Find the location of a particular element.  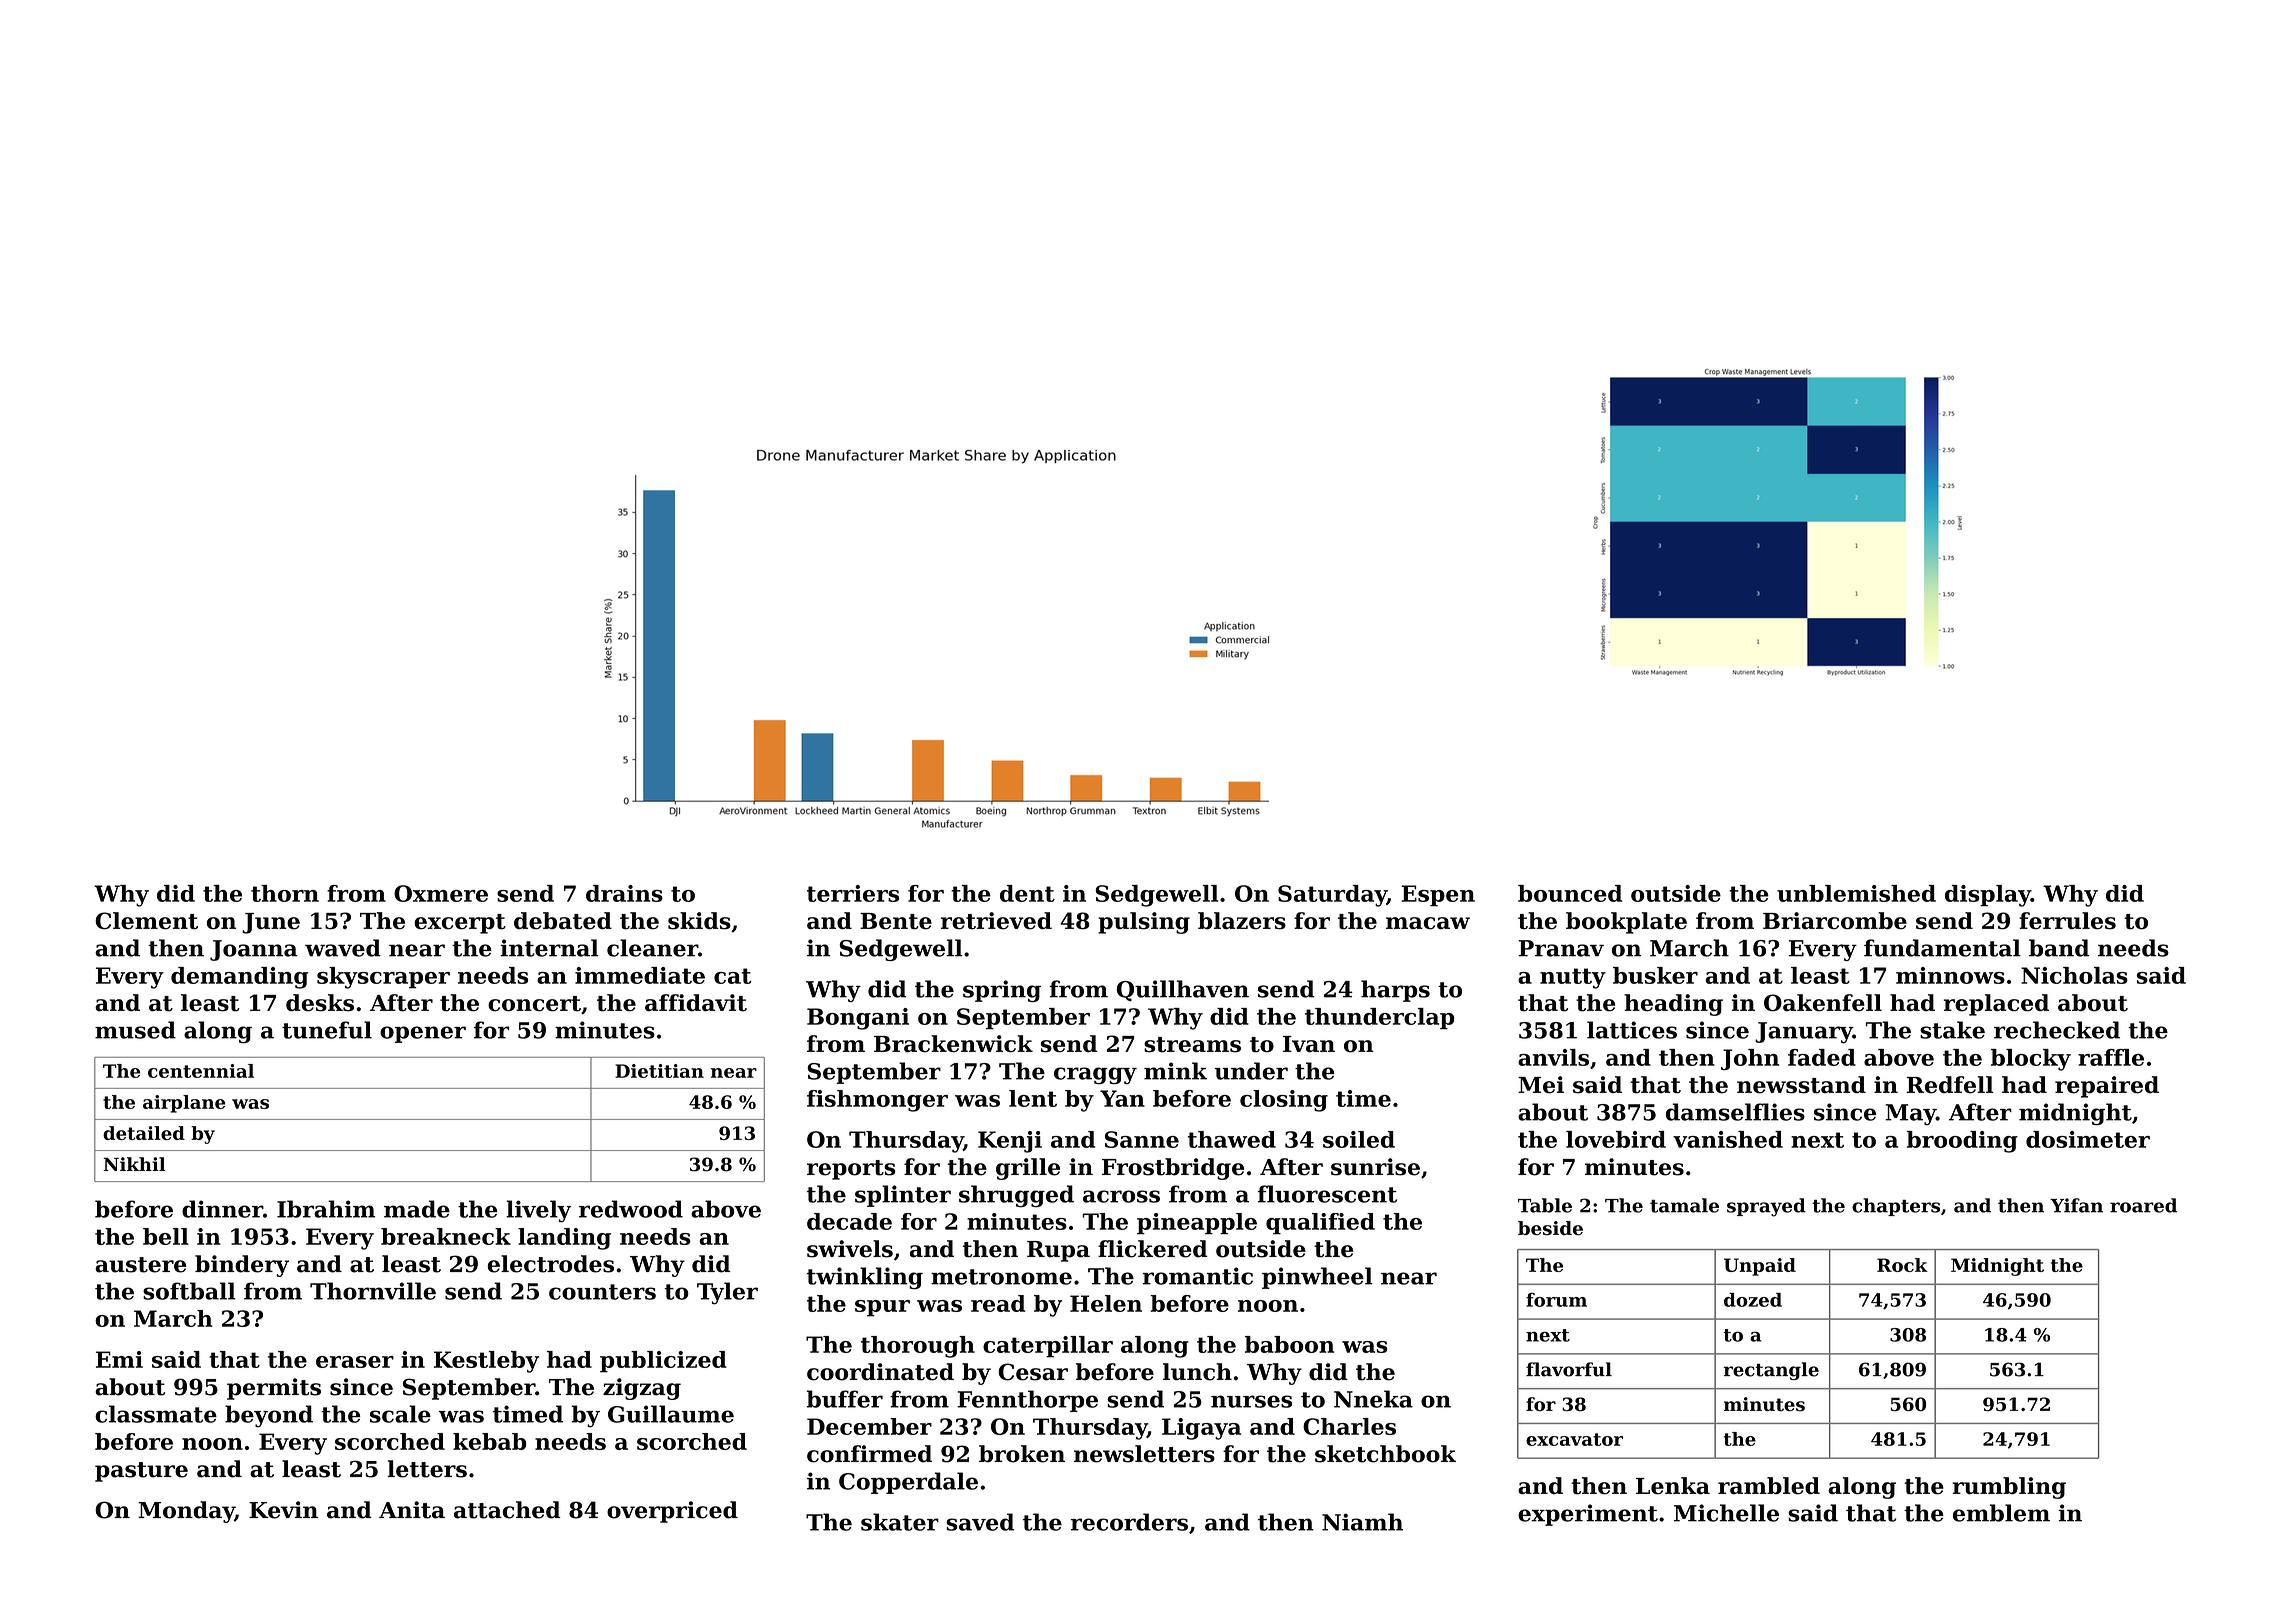

Fennthorpe is located at coordinates (1027, 1401).
